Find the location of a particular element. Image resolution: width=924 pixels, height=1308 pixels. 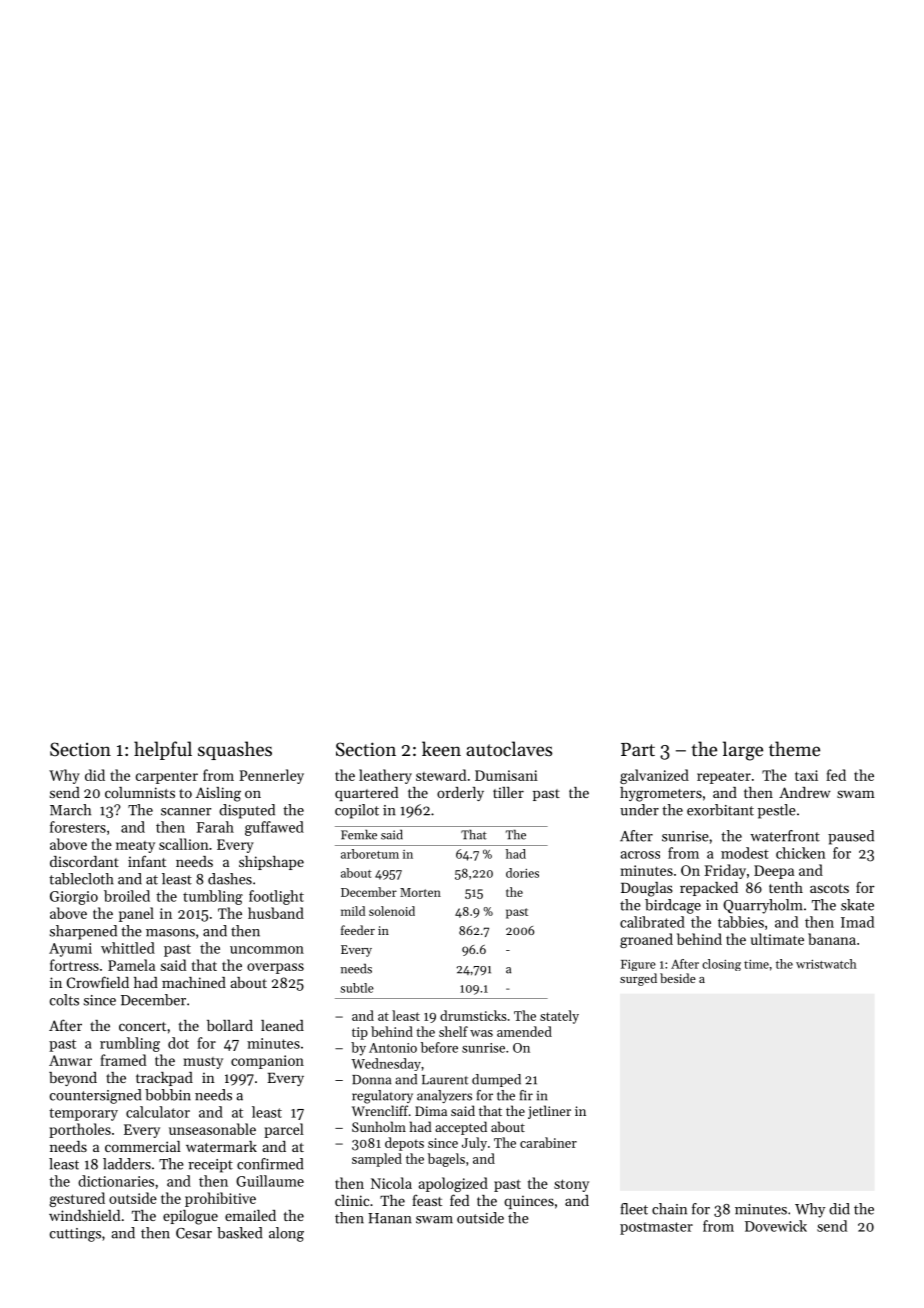

stately is located at coordinates (559, 1017).
